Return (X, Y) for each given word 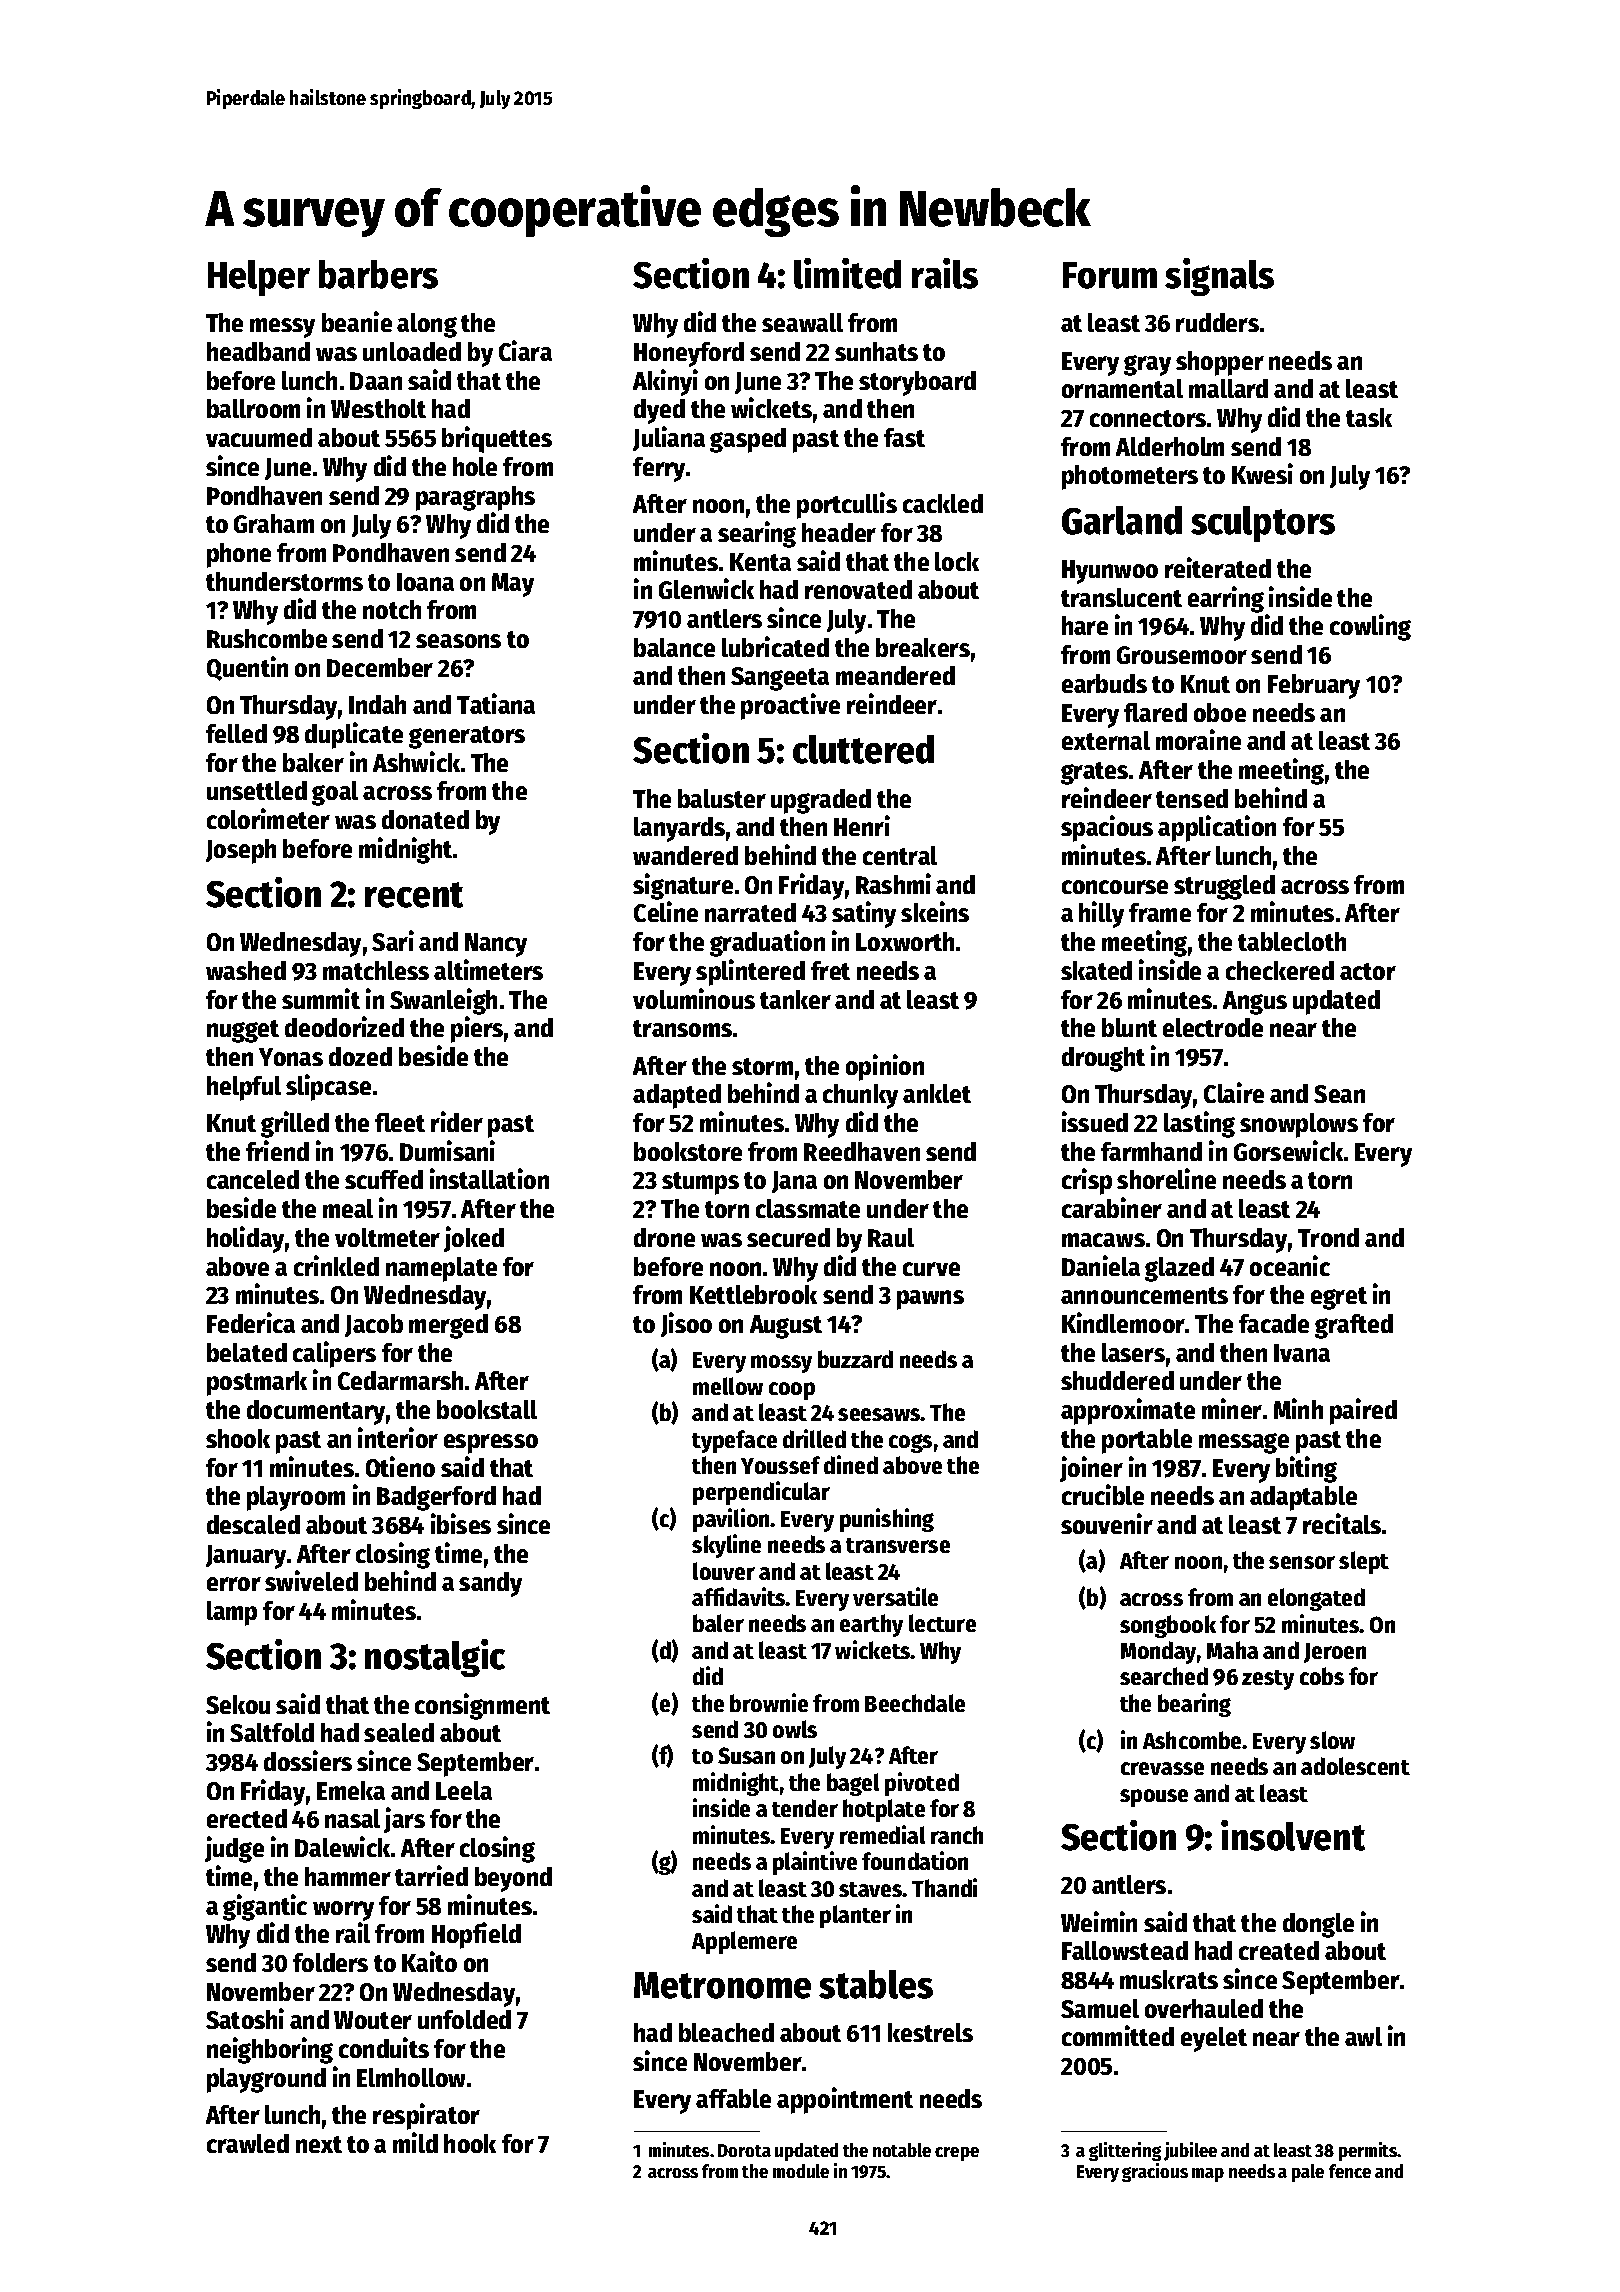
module (801, 2171)
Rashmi (893, 883)
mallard (1228, 388)
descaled (253, 1524)
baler (718, 1623)
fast (904, 437)
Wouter (373, 2020)
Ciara (525, 350)
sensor (1302, 1562)
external (1106, 740)
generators (467, 737)
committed (1118, 2035)
